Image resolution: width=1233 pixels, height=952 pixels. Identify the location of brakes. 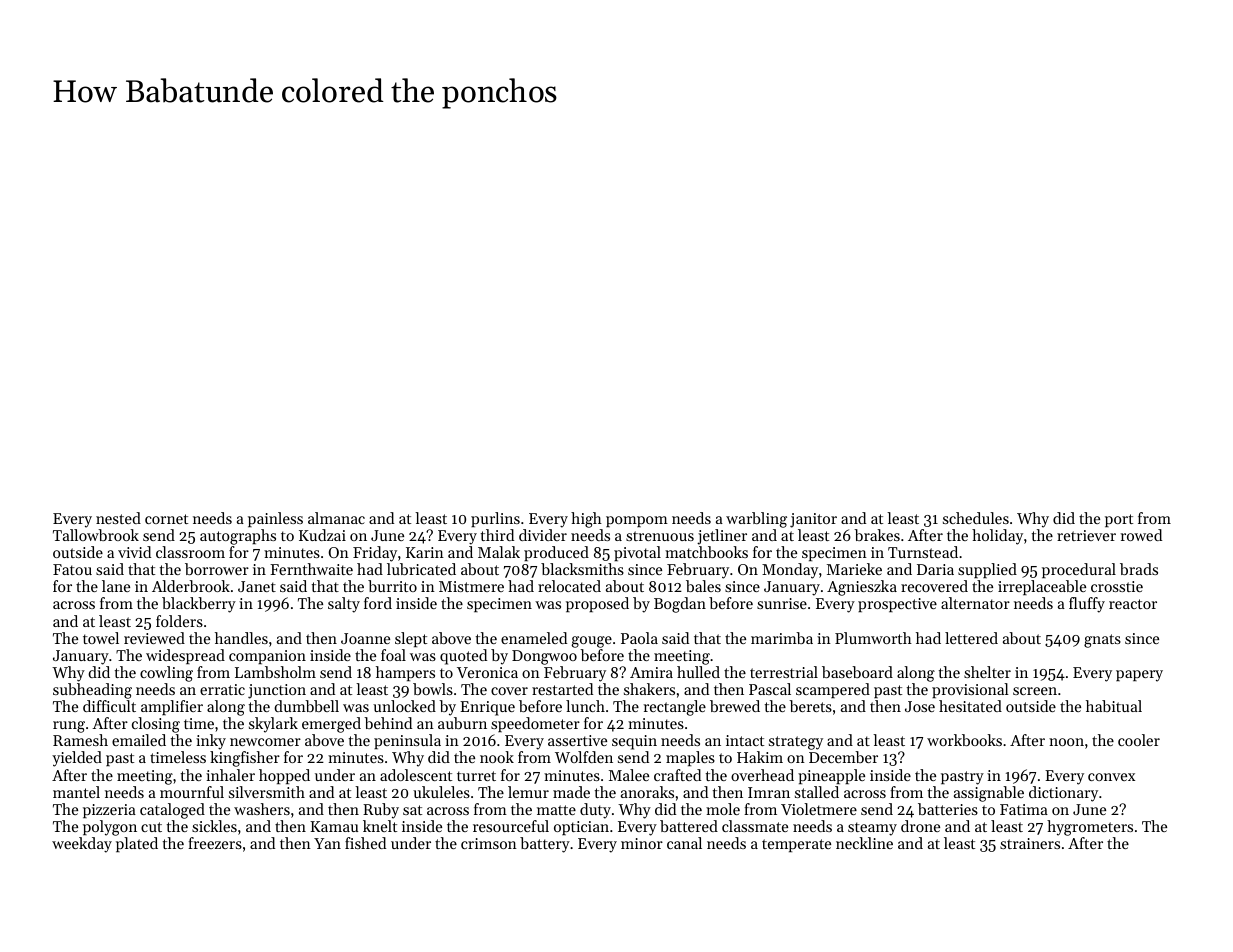
(877, 535).
